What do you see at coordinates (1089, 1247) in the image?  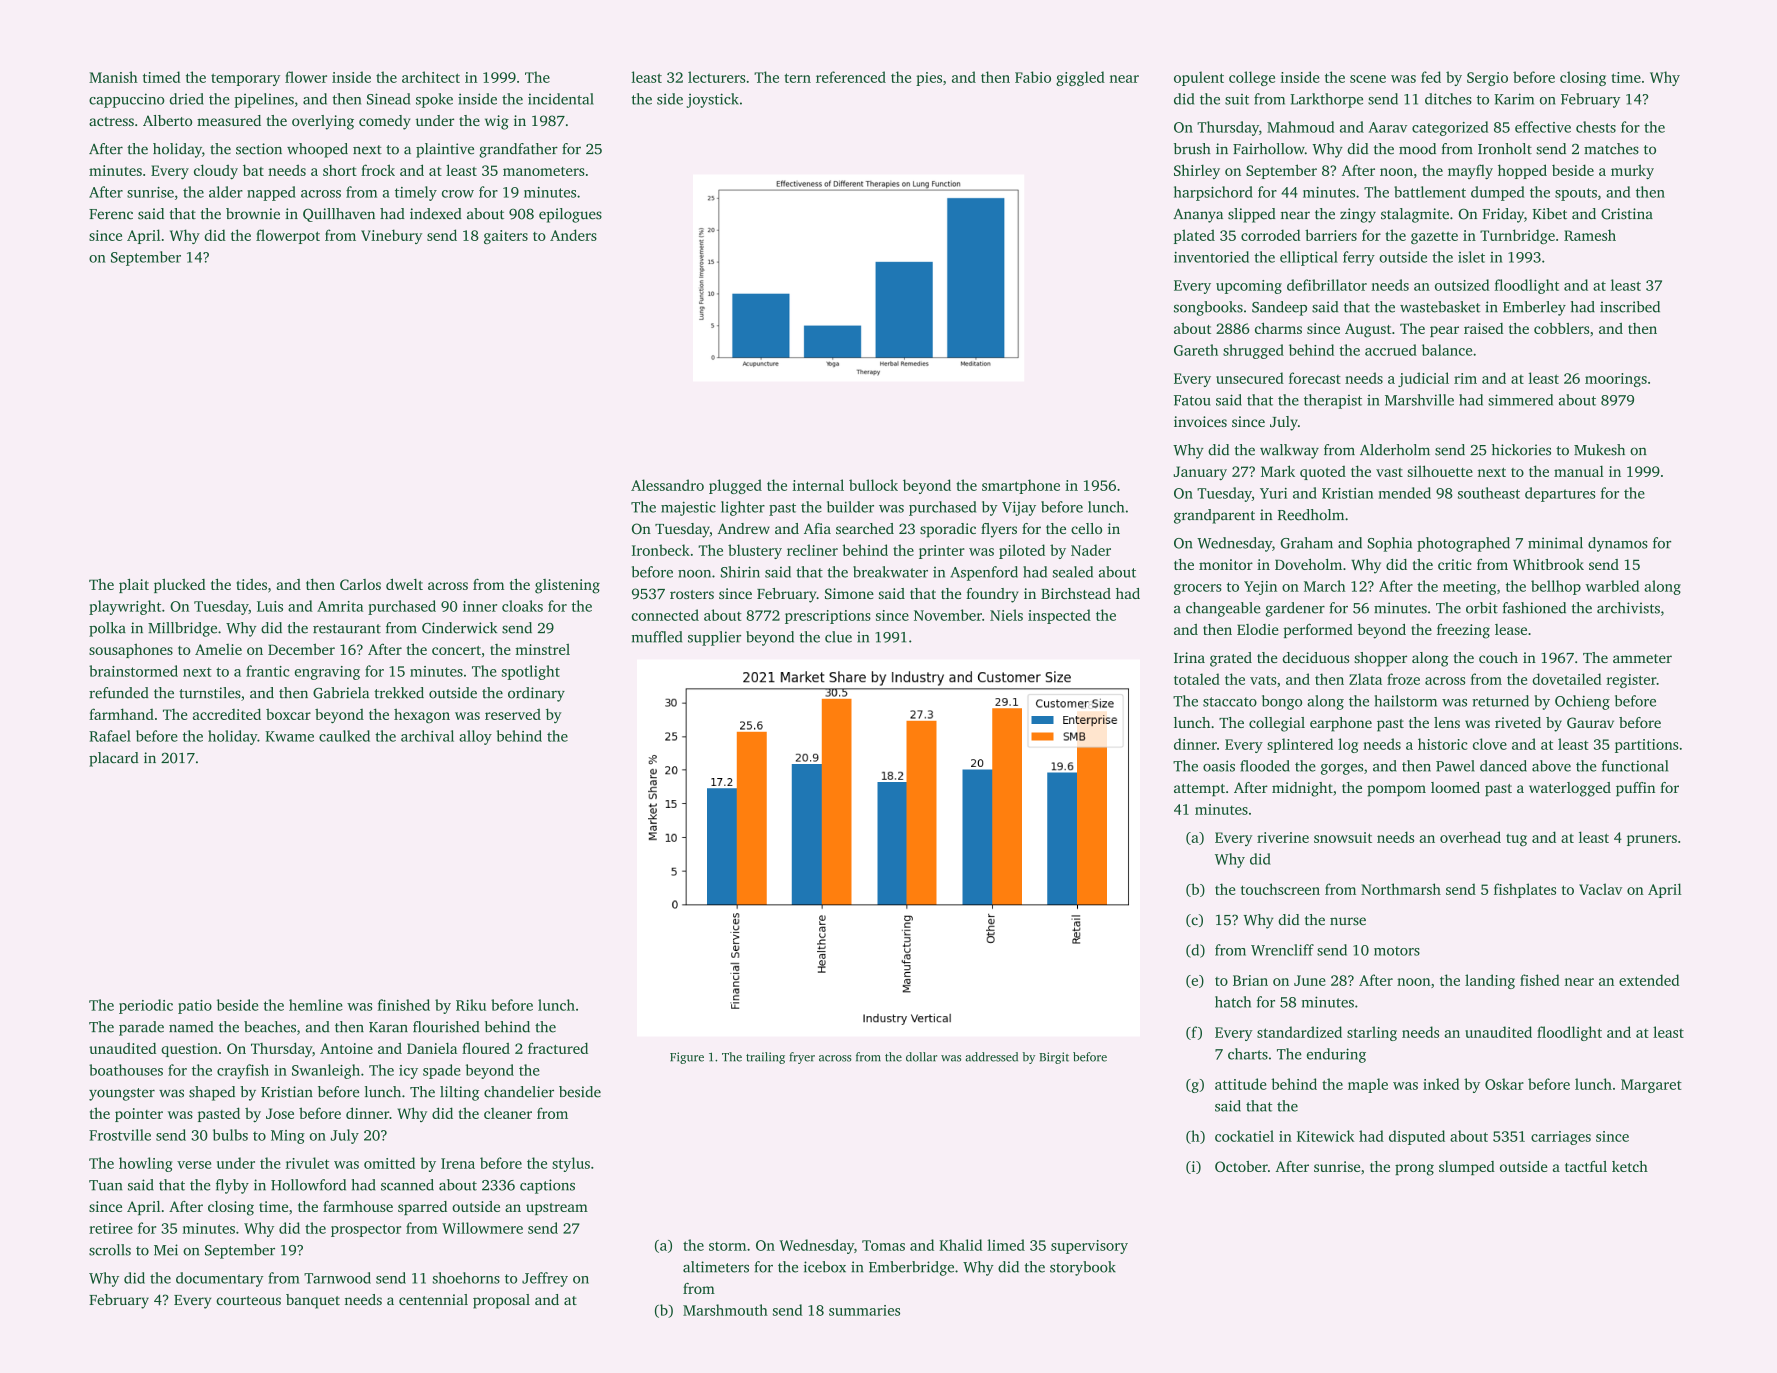 I see `supervisory` at bounding box center [1089, 1247].
